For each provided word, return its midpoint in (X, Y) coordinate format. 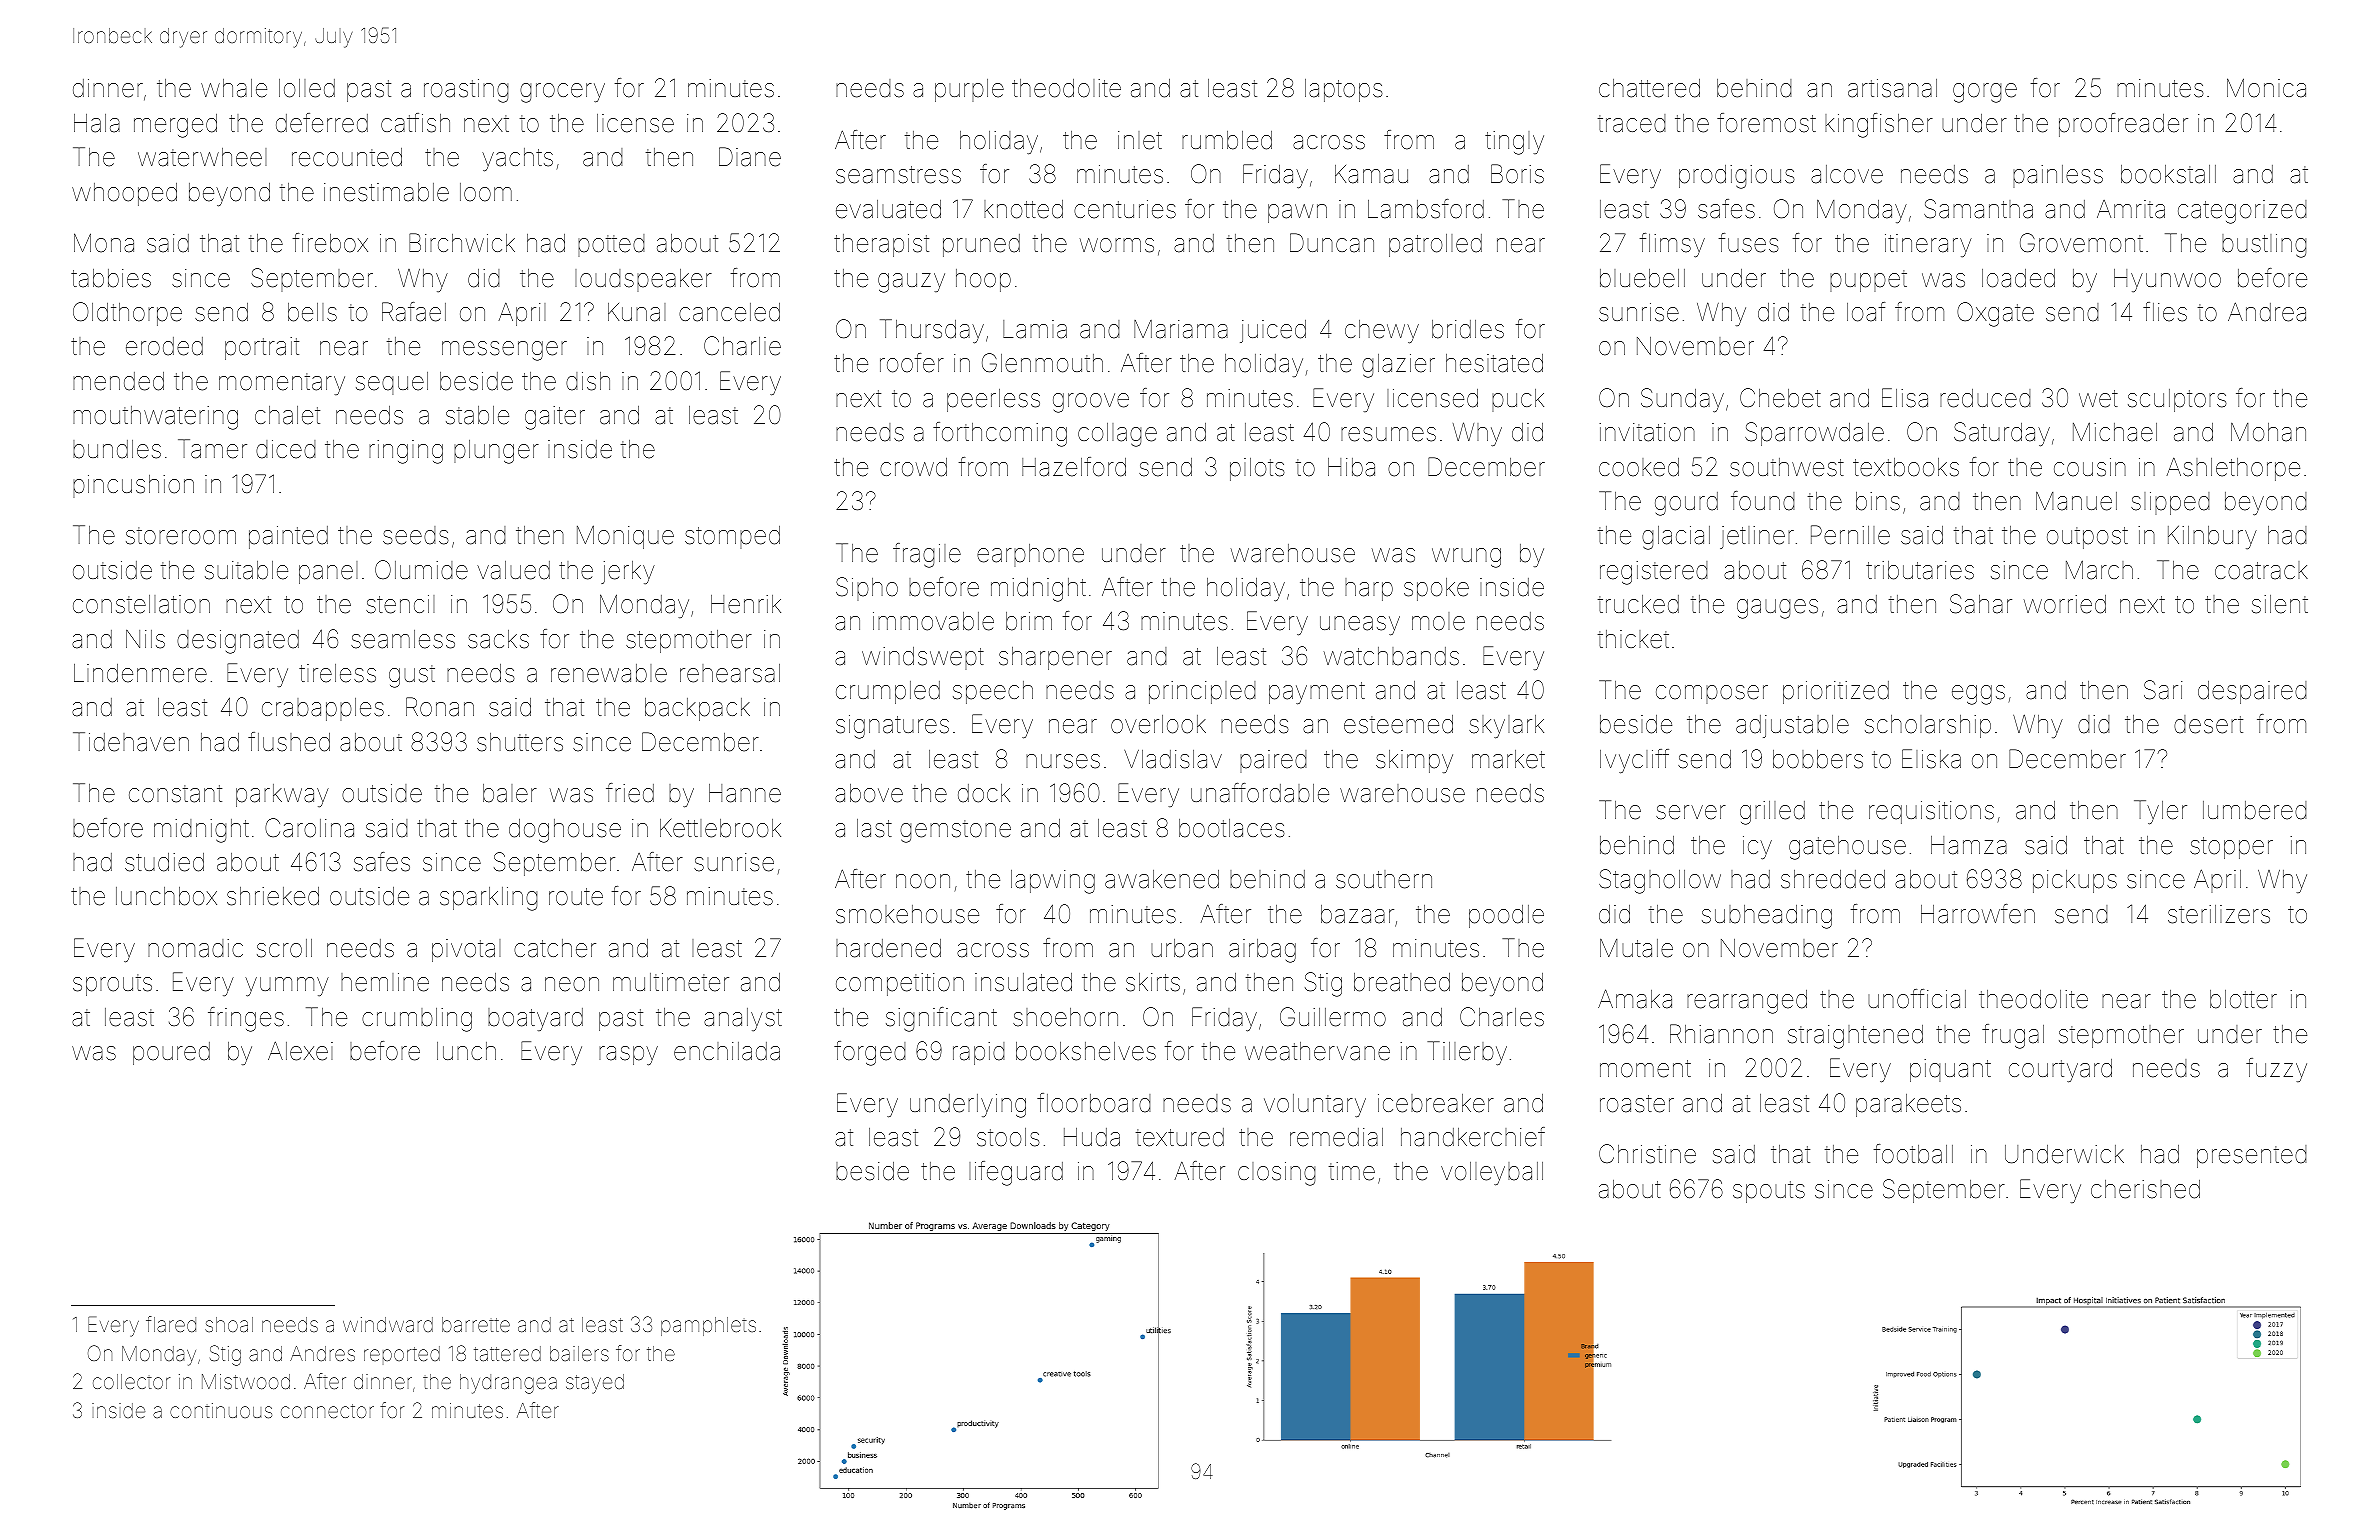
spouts (1769, 1192)
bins (1878, 501)
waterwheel (202, 157)
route (576, 897)
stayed (595, 1384)
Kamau (1371, 174)
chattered (1649, 88)
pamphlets (708, 1326)
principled (1202, 692)
